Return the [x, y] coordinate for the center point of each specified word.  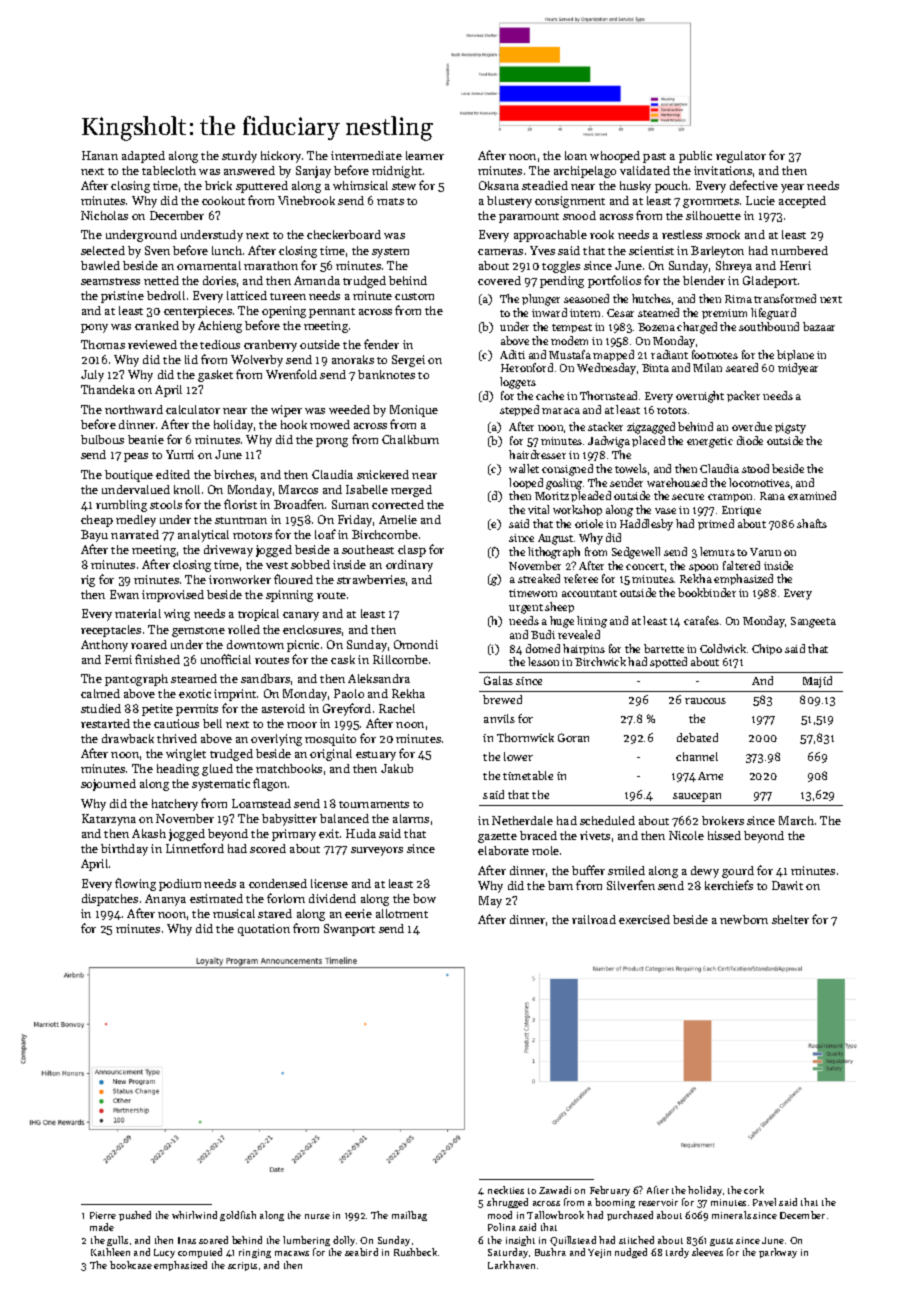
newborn [744, 919]
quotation [264, 930]
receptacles [111, 631]
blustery [509, 202]
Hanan [100, 155]
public [695, 157]
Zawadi [555, 1190]
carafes [701, 620]
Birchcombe [385, 534]
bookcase [131, 1265]
